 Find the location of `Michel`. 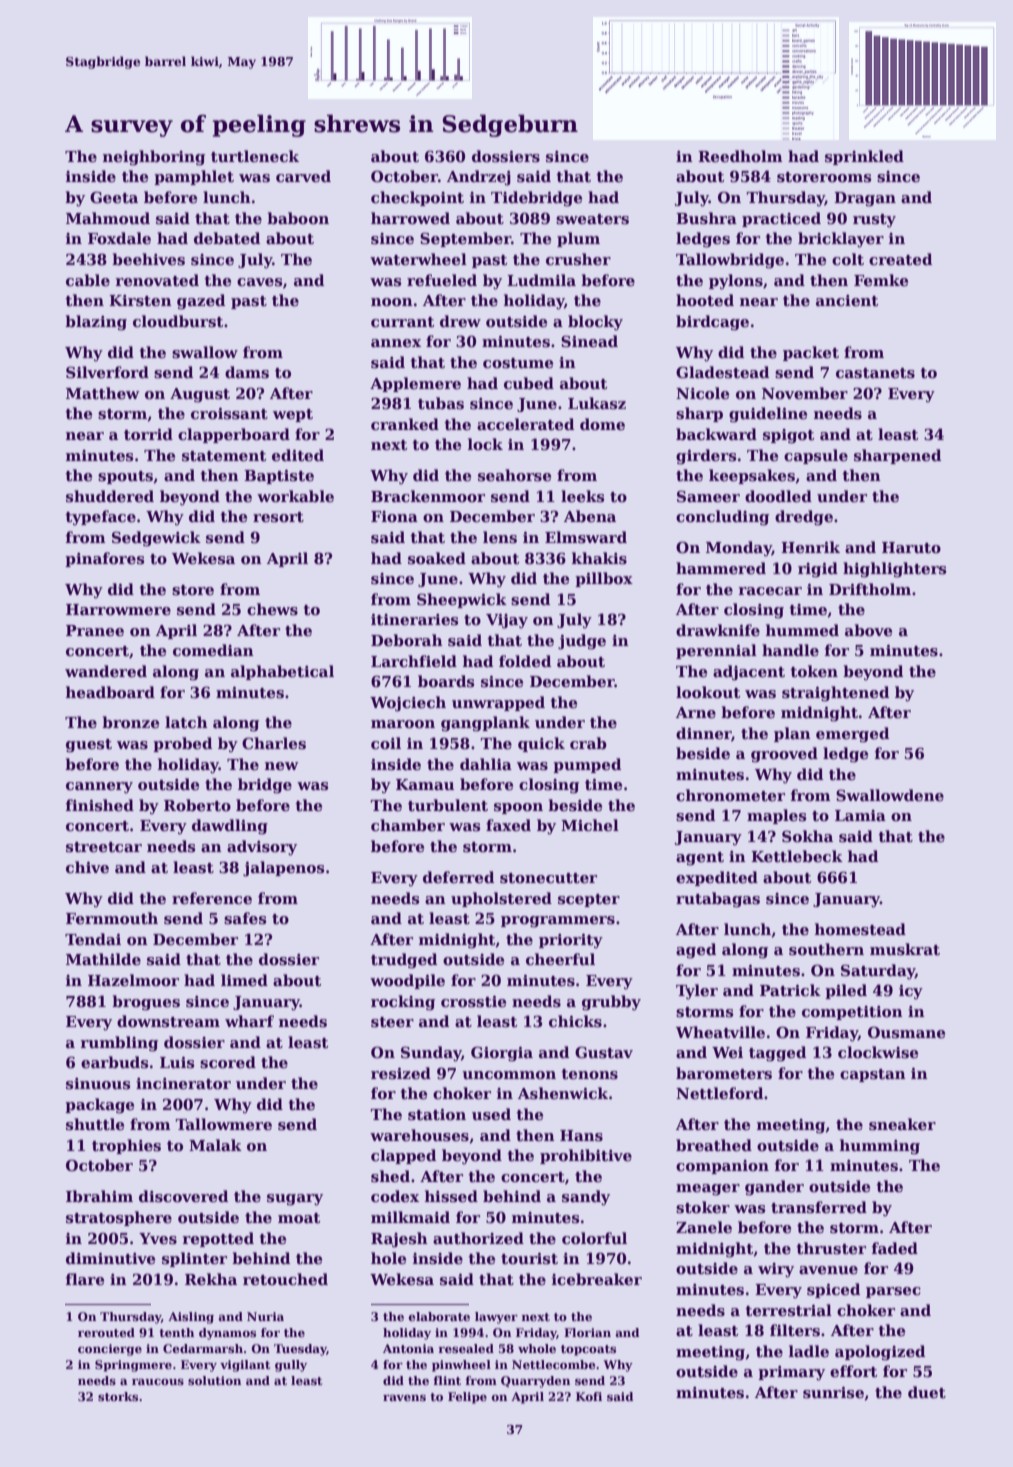

Michel is located at coordinates (590, 825).
